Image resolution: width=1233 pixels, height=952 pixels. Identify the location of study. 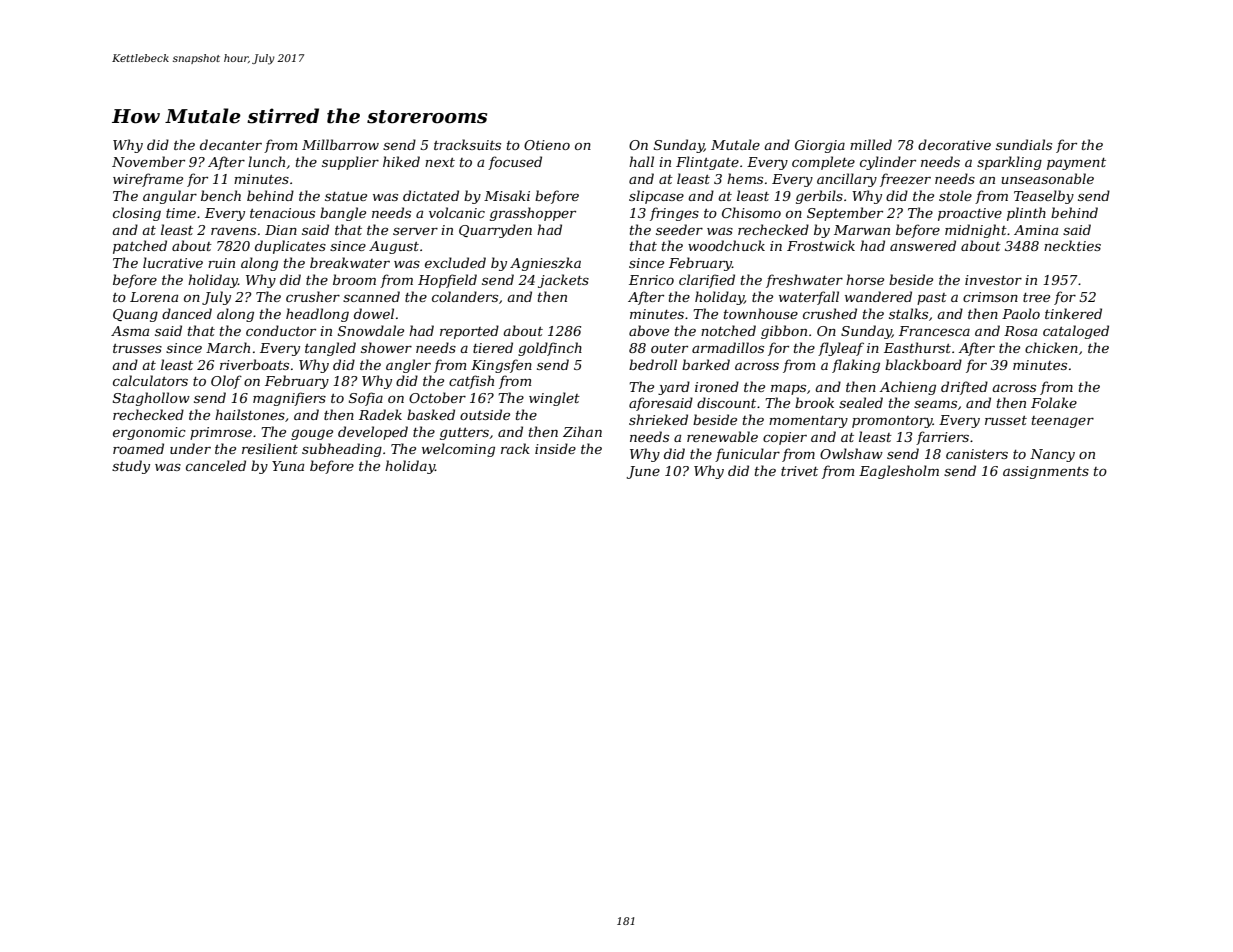
(131, 467).
